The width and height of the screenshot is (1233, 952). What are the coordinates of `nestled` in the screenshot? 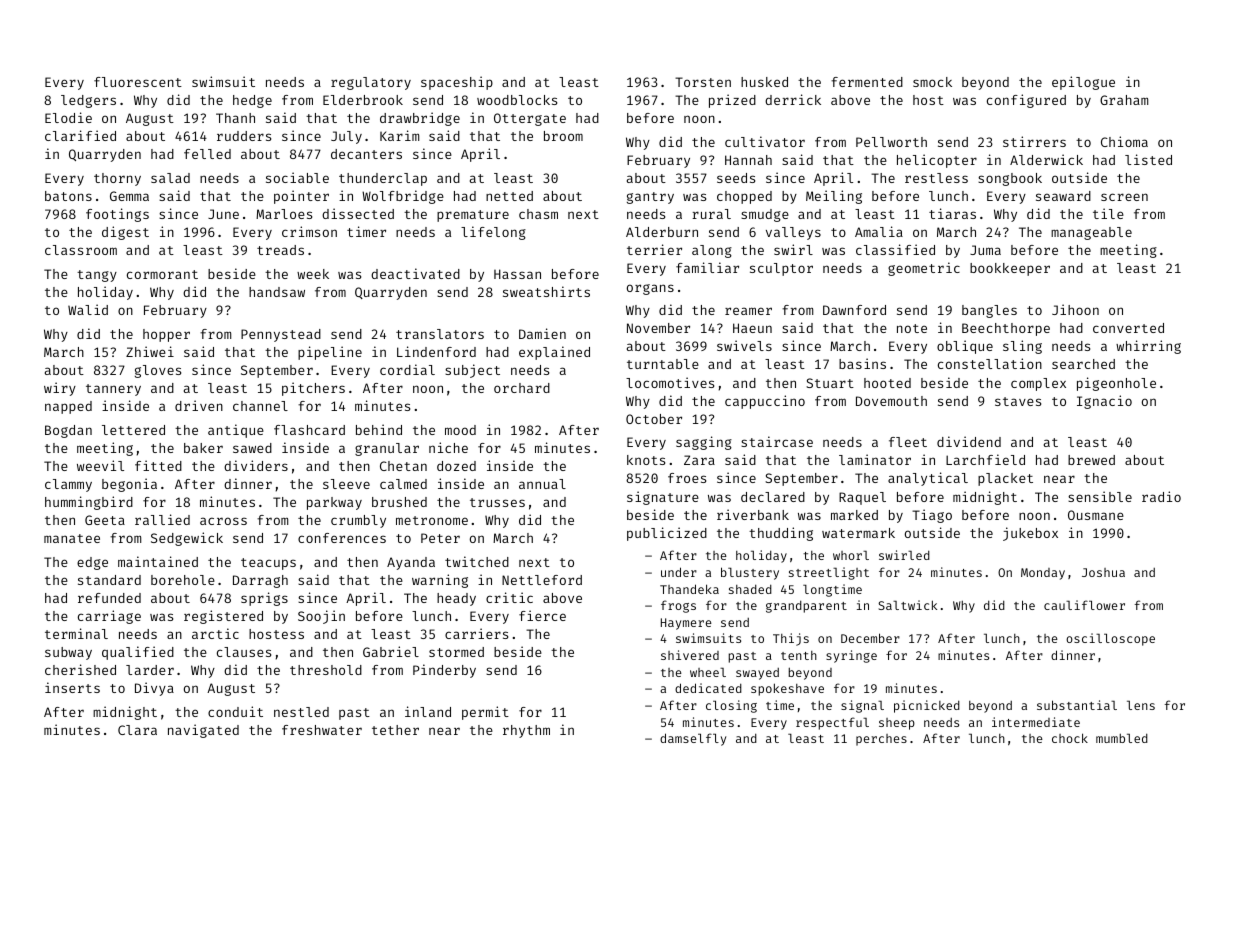 It's located at (301, 712).
